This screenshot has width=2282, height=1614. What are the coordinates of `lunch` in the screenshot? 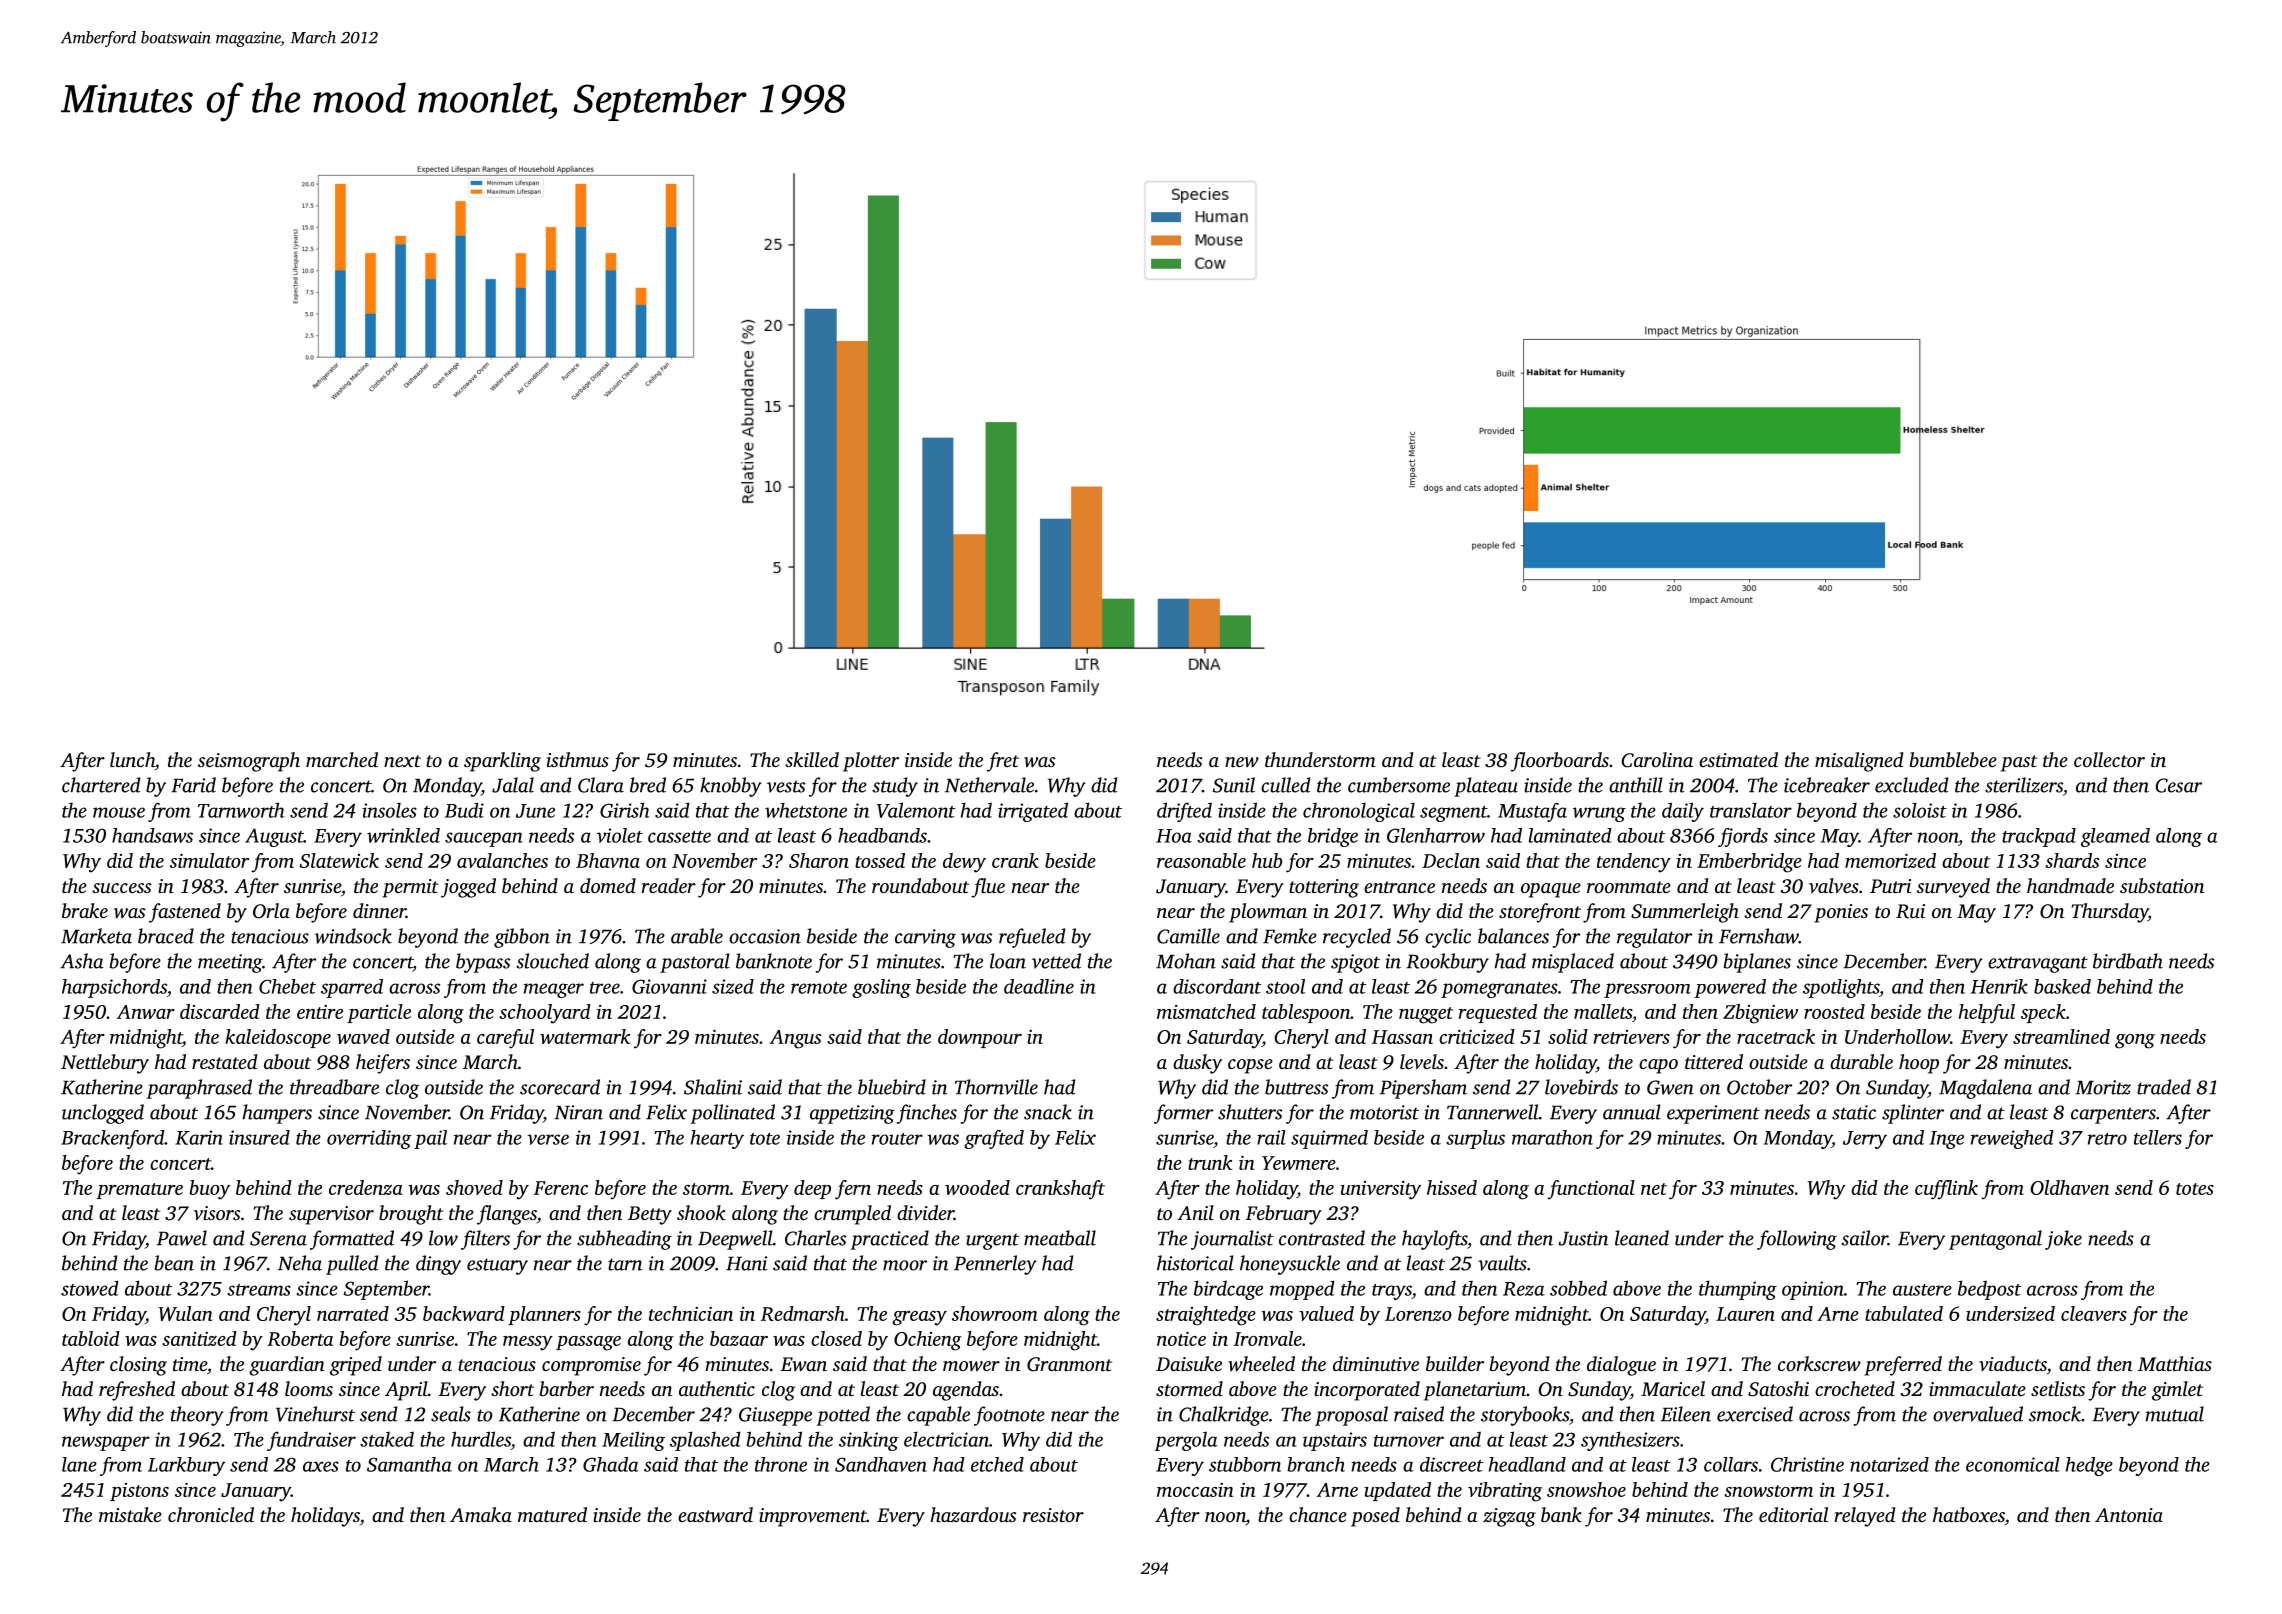 It's located at (132, 759).
